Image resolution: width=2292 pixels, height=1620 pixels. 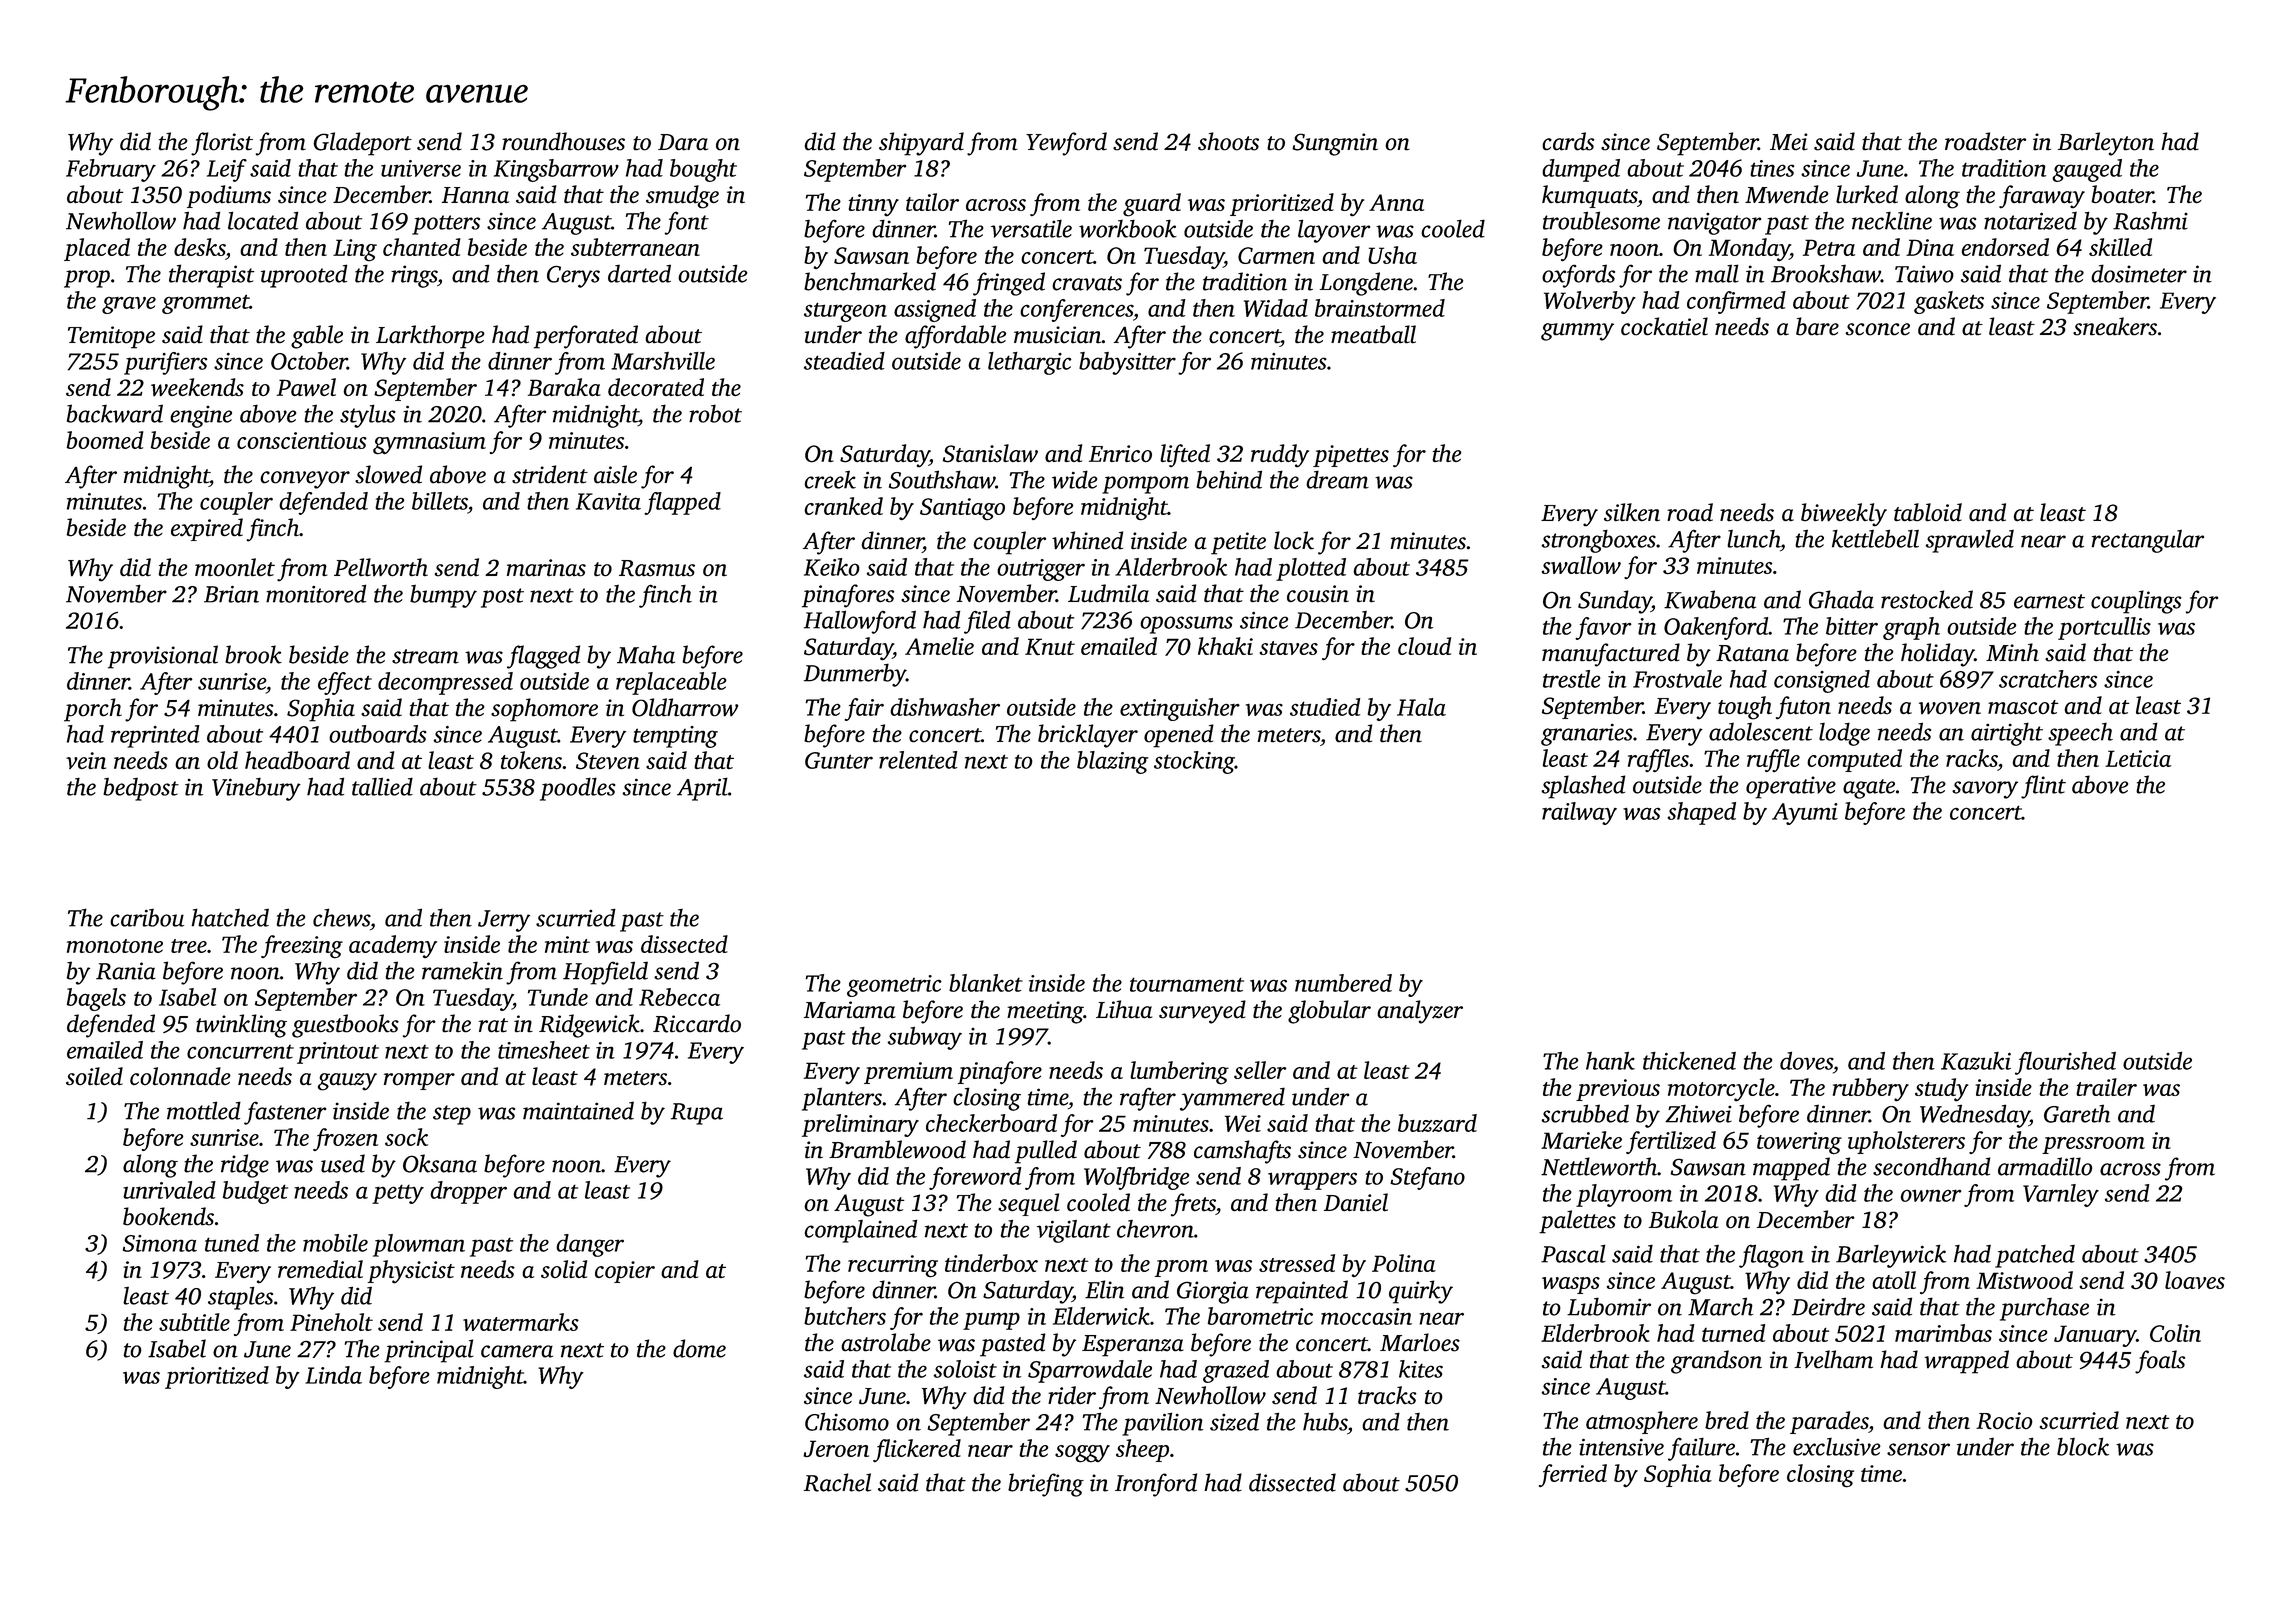 What do you see at coordinates (2065, 1063) in the page?
I see `flourished` at bounding box center [2065, 1063].
